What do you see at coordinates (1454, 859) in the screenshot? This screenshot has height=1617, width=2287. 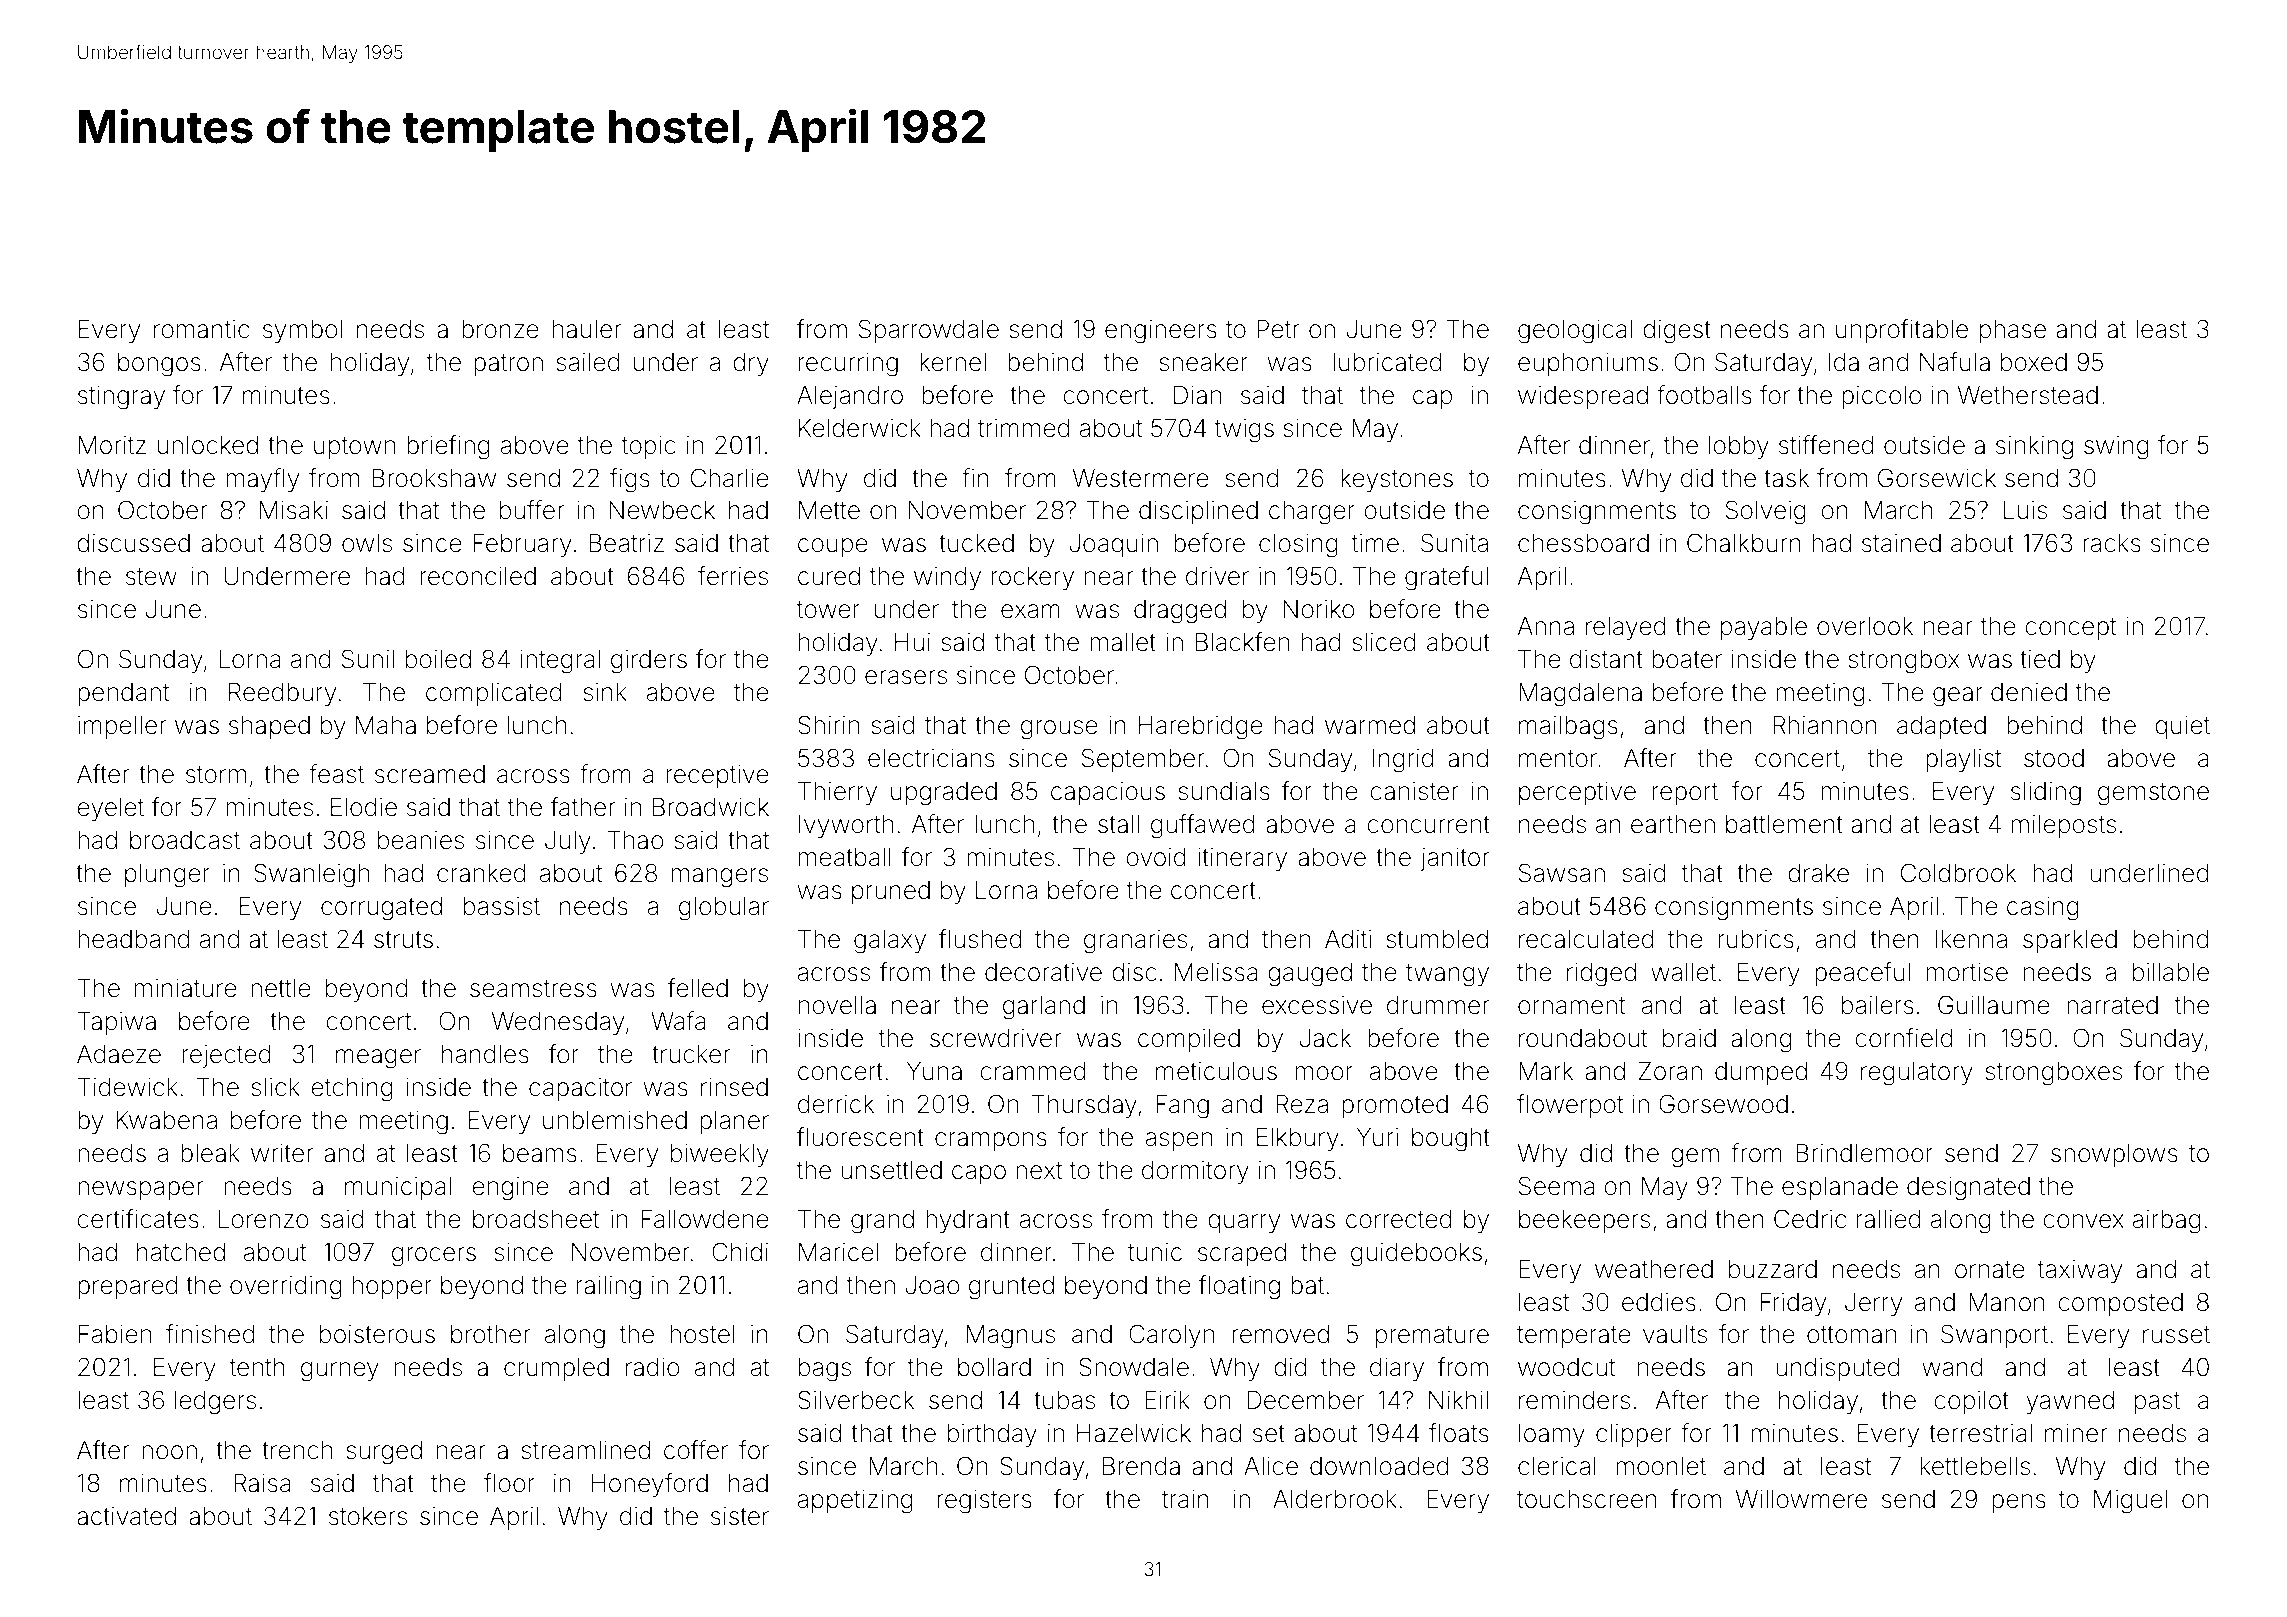 I see `janitor` at bounding box center [1454, 859].
